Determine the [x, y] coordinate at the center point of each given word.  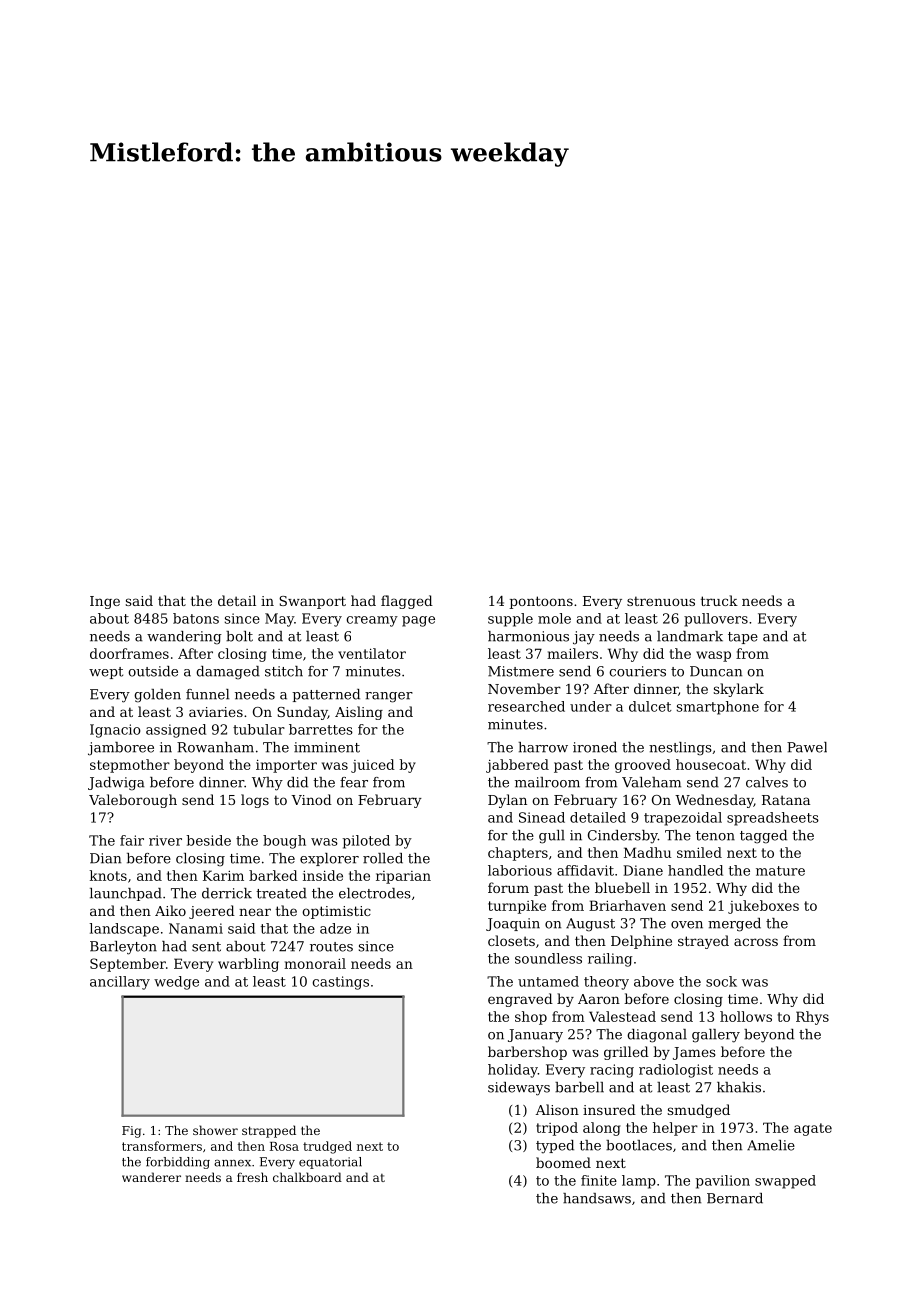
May [279, 620]
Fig [131, 1132]
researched [526, 706]
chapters [518, 854]
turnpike [517, 907]
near [255, 912]
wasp [713, 656]
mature [780, 871]
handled [695, 870]
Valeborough [133, 801]
